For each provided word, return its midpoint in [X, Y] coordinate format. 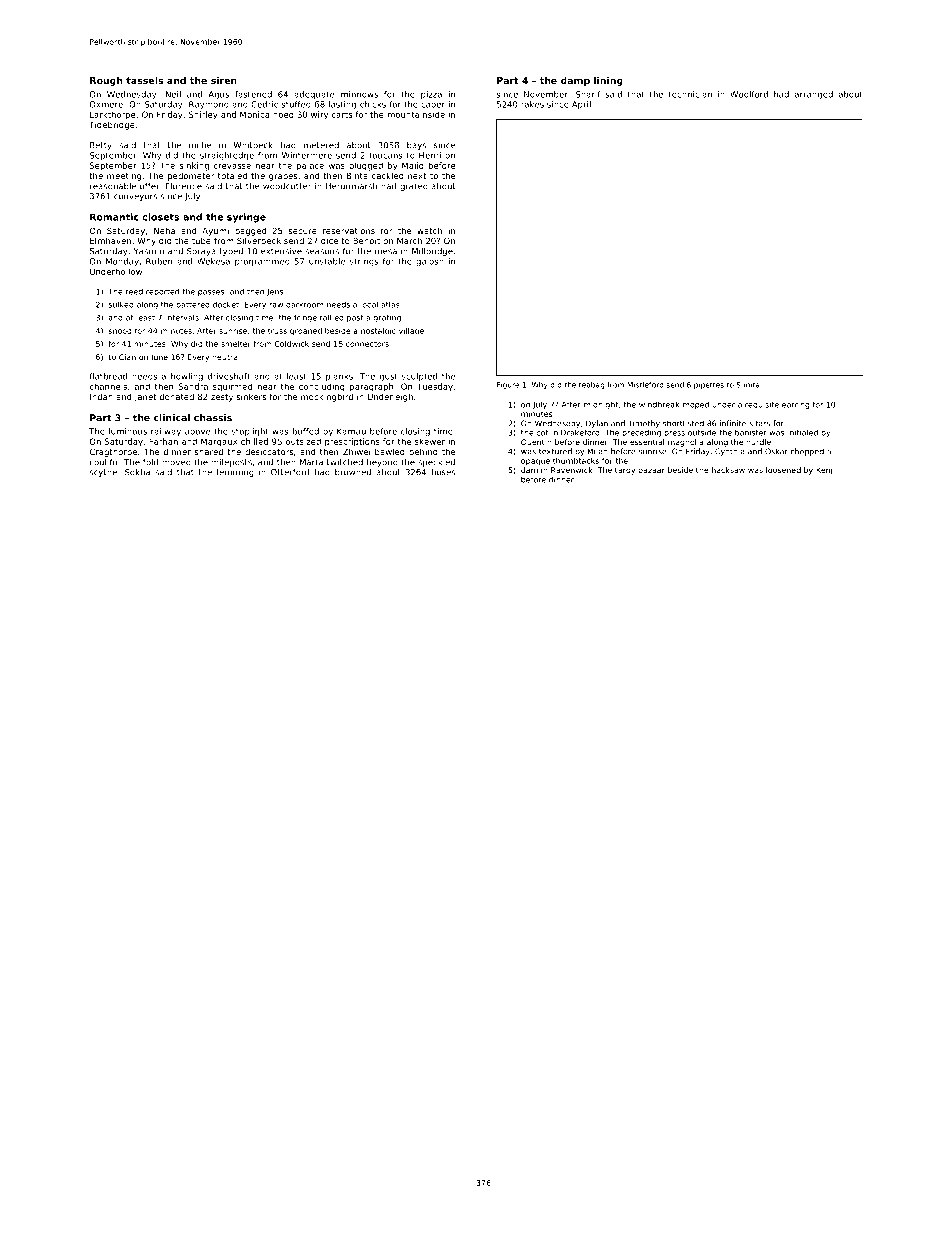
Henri [430, 155]
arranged [814, 95]
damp [575, 81]
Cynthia [730, 452]
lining [608, 81]
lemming [235, 473]
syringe [246, 218]
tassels [144, 80]
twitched [345, 462]
